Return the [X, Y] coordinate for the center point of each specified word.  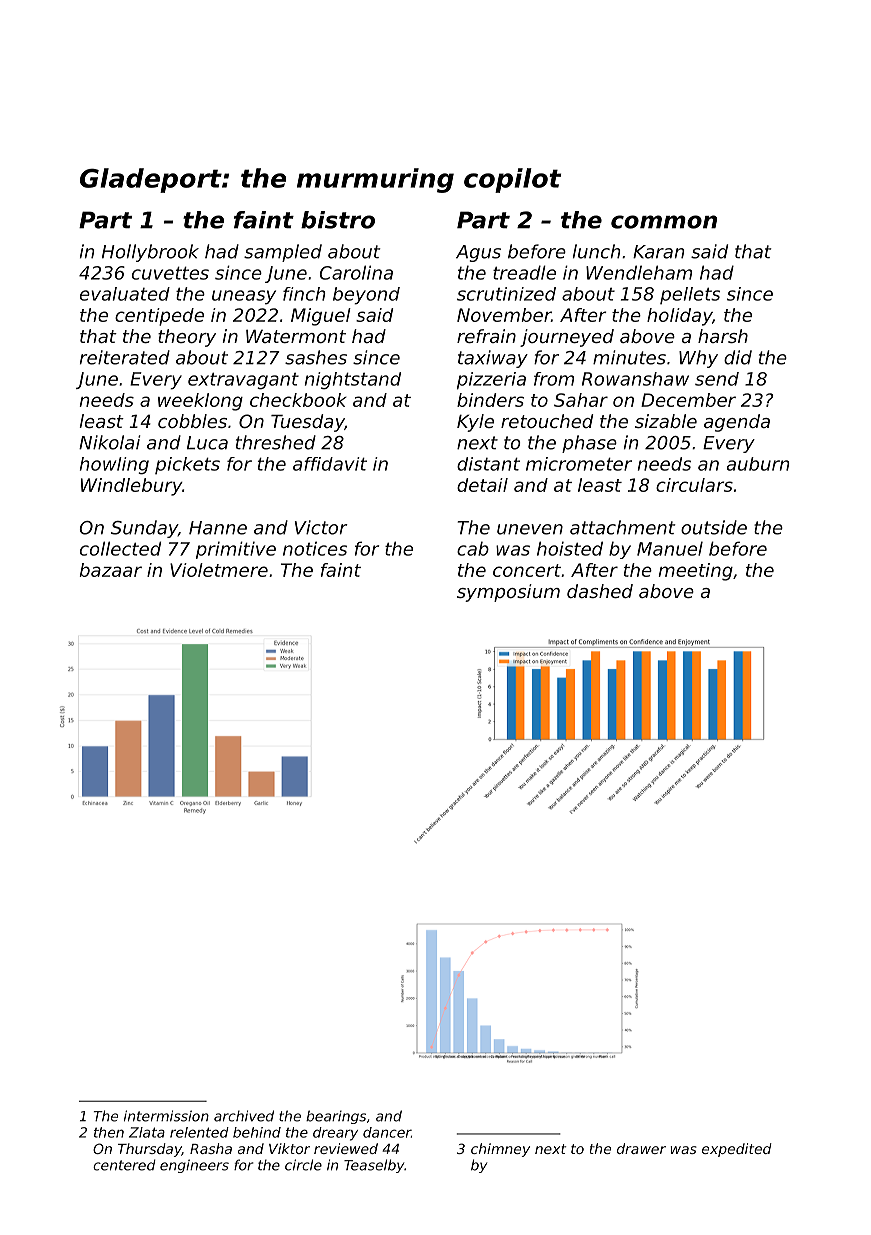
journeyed [567, 338]
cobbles [192, 421]
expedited [736, 1150]
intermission [166, 1116]
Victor [321, 527]
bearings [336, 1117]
